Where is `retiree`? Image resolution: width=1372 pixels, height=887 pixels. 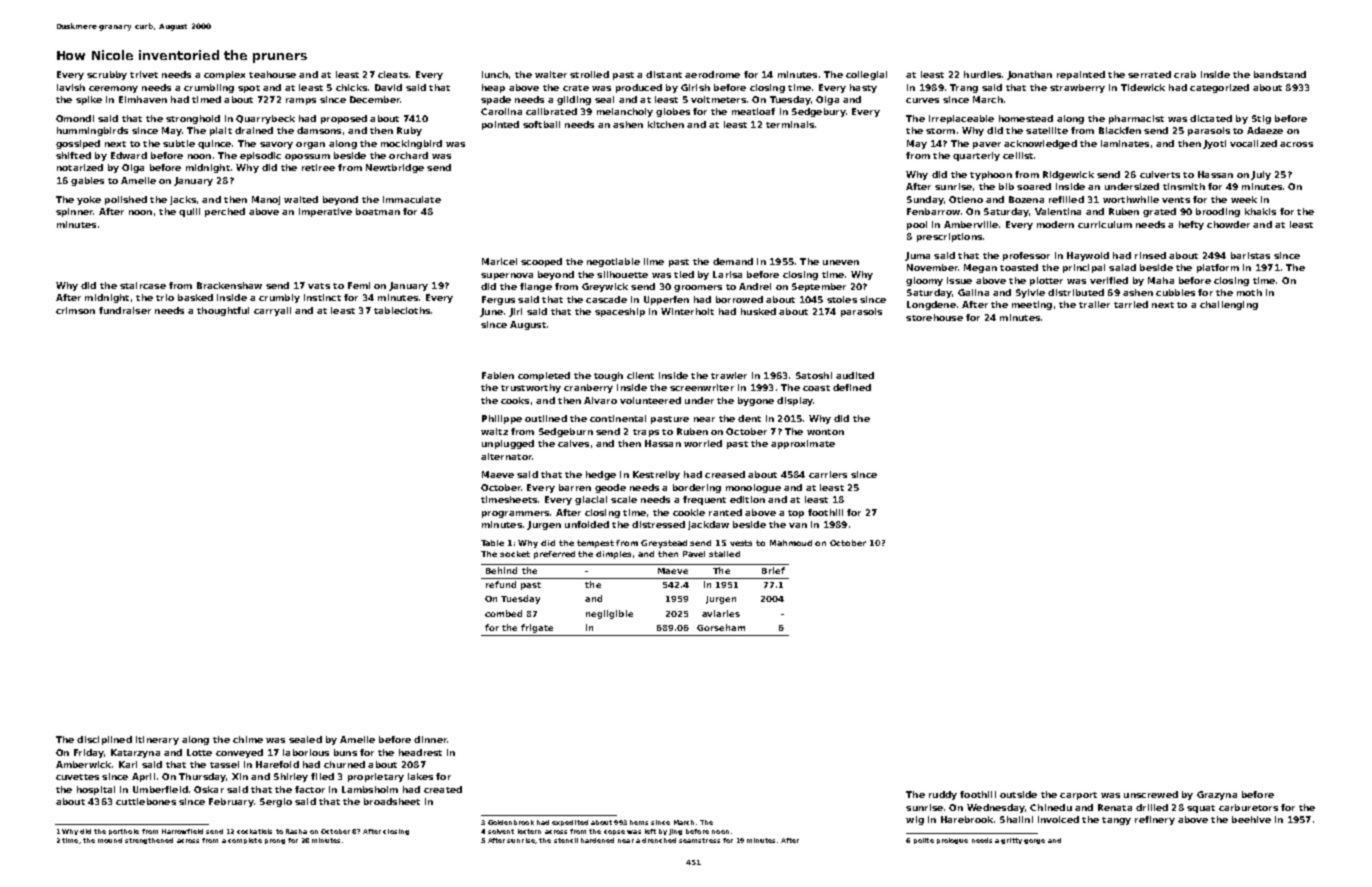
retiree is located at coordinates (318, 167).
